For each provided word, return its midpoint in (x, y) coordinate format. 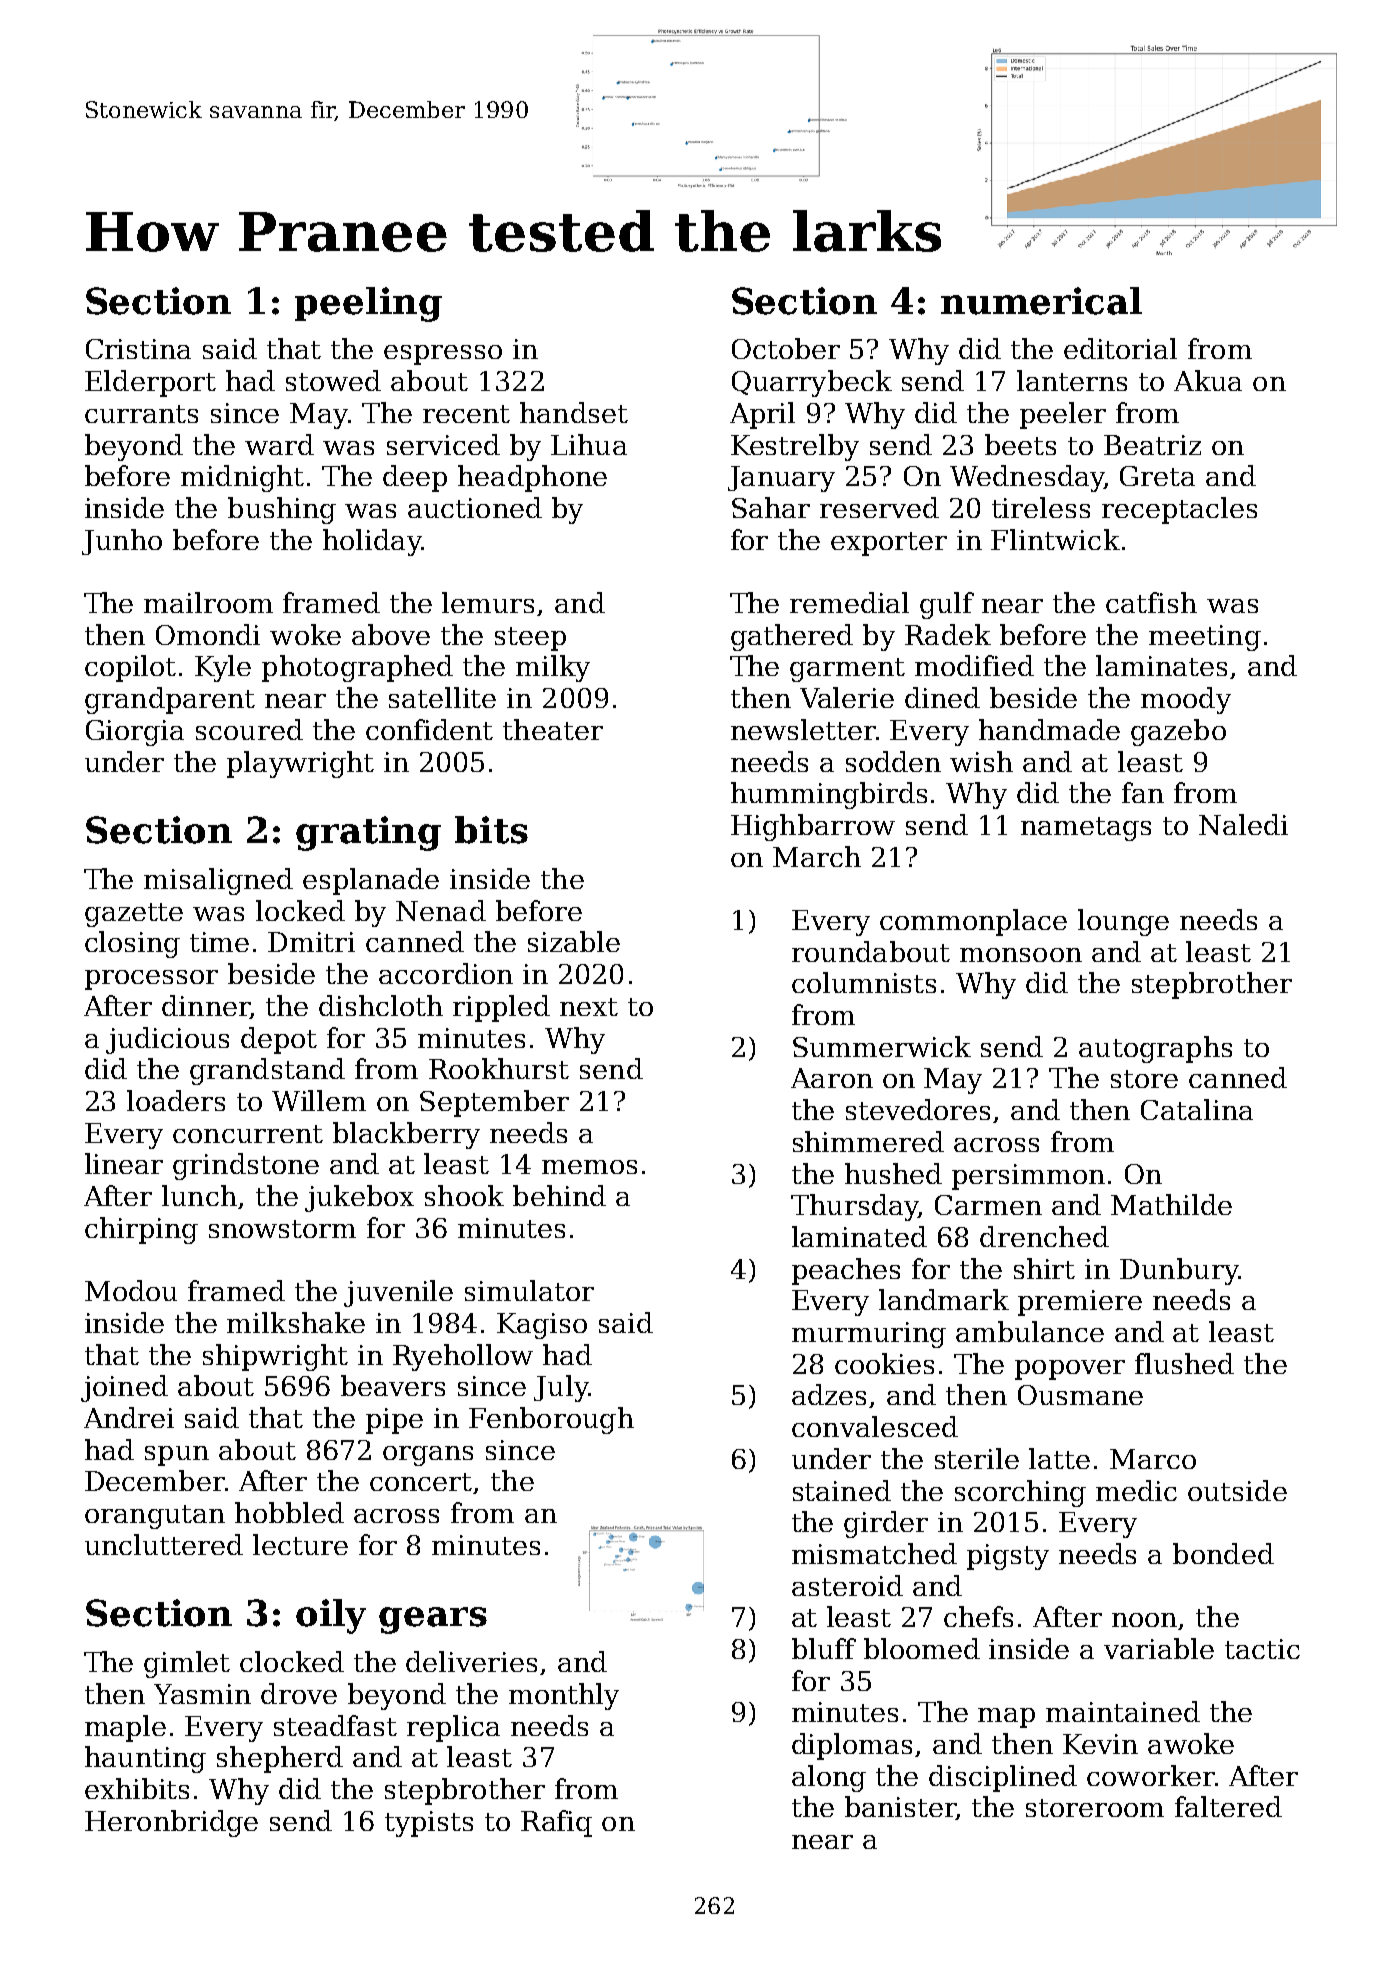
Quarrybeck (812, 383)
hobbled (289, 1512)
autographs (1155, 1049)
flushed (1184, 1363)
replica (453, 1728)
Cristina (138, 349)
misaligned (218, 881)
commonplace (973, 922)
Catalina (1197, 1109)
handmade (1049, 729)
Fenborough (551, 1420)
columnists (864, 982)
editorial (1120, 348)
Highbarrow (813, 827)
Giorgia (135, 733)
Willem (319, 1100)
